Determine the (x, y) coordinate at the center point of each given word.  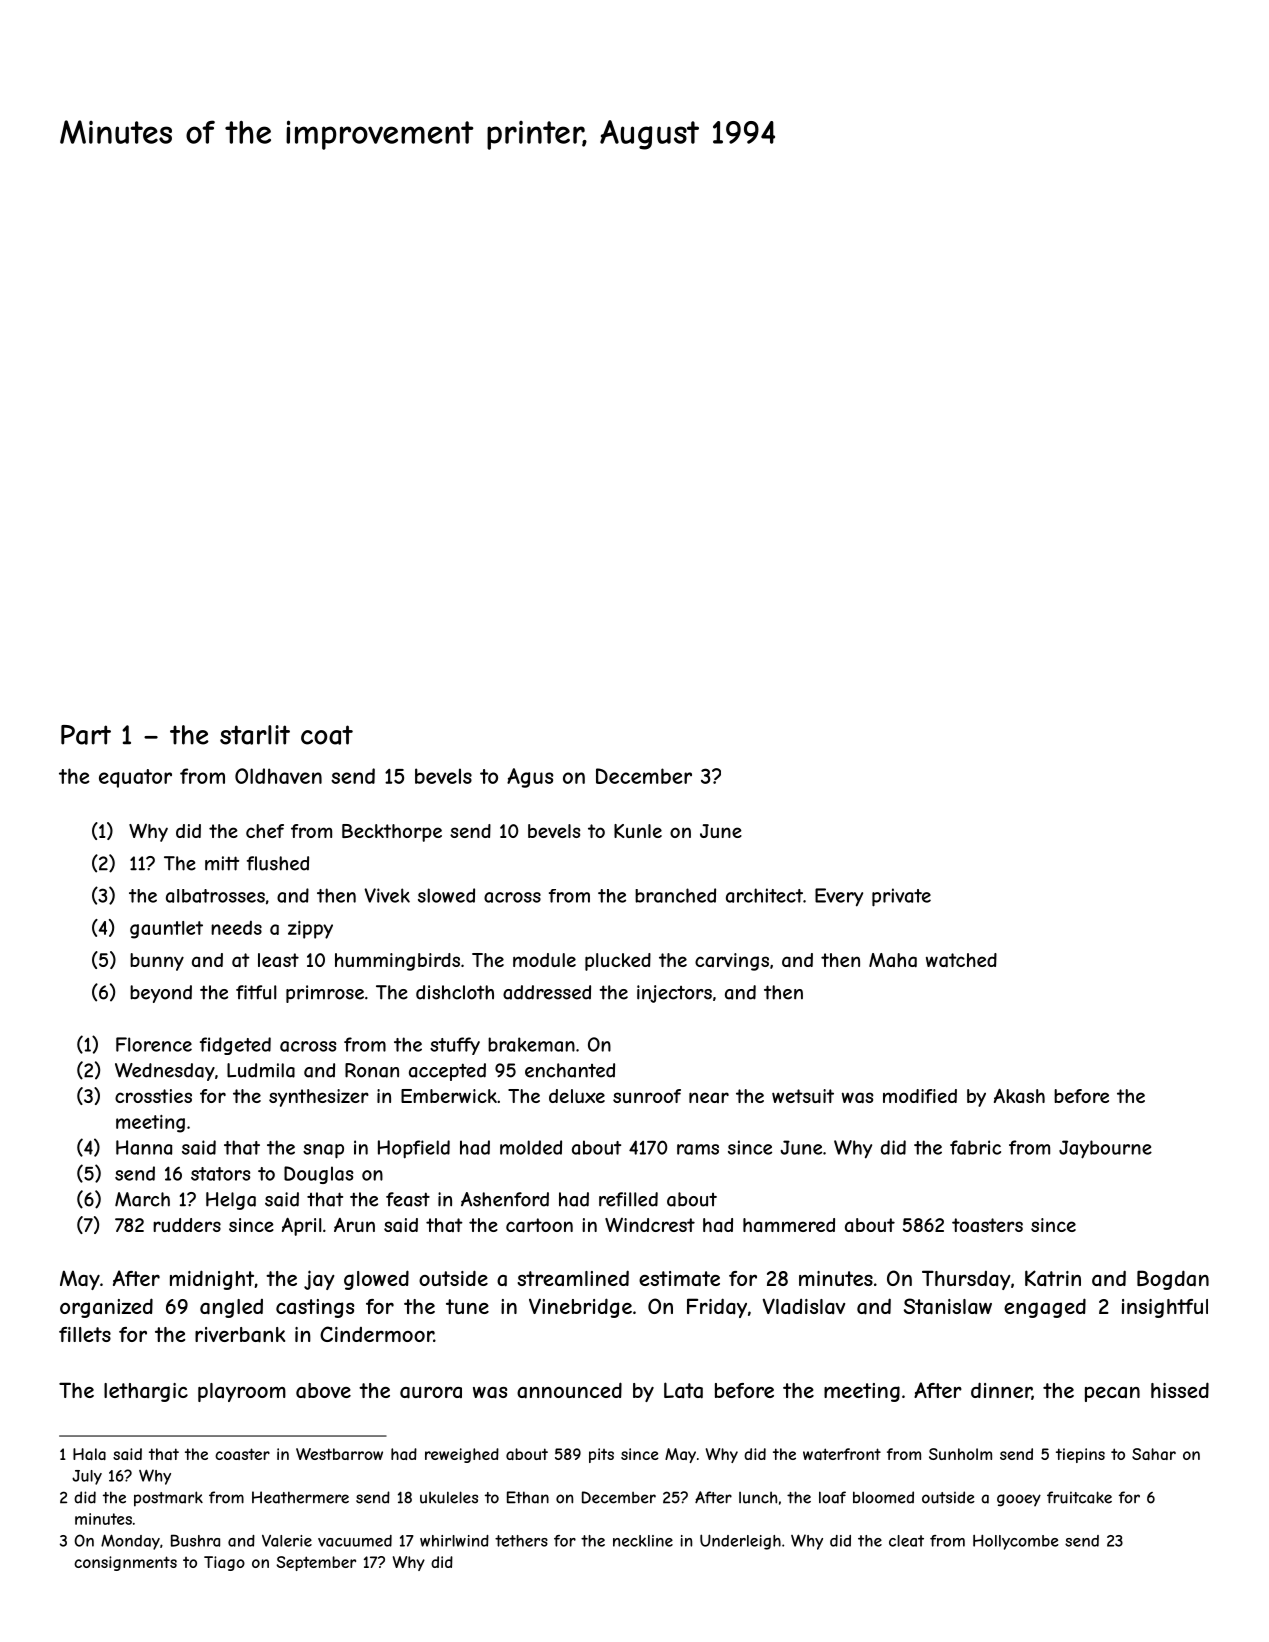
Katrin (1053, 1278)
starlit (255, 735)
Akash (1019, 1096)
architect (764, 895)
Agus (530, 778)
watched (961, 960)
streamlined (573, 1278)
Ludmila (261, 1070)
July (87, 1477)
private (901, 897)
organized (106, 1308)
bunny (157, 962)
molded (531, 1147)
